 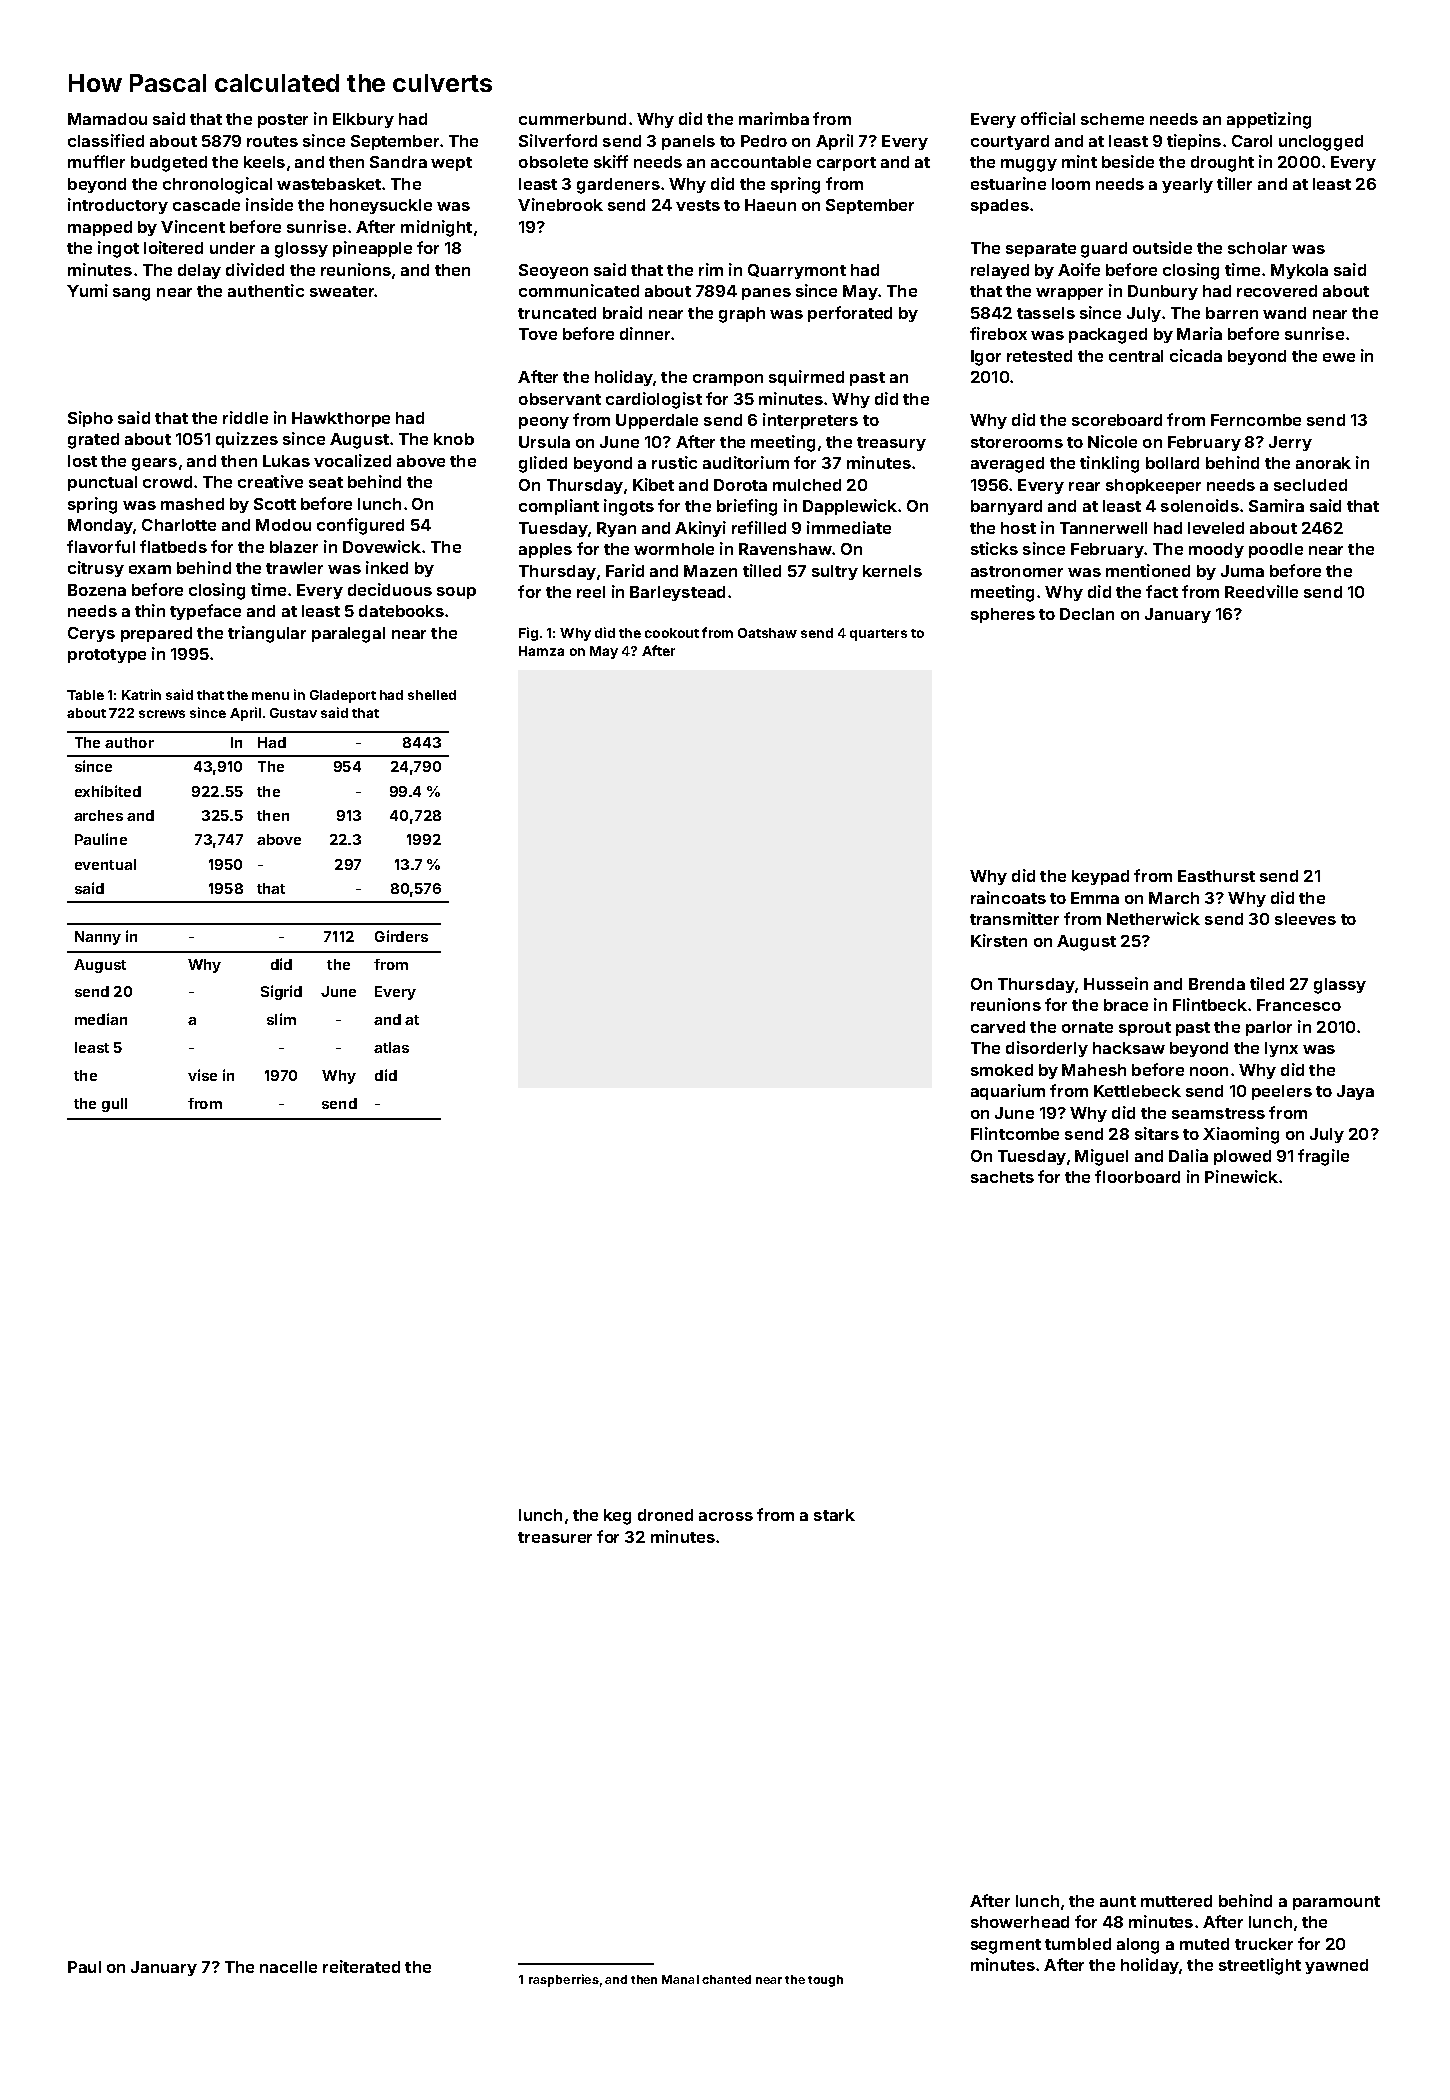 What do you see at coordinates (129, 742) in the screenshot?
I see `author` at bounding box center [129, 742].
